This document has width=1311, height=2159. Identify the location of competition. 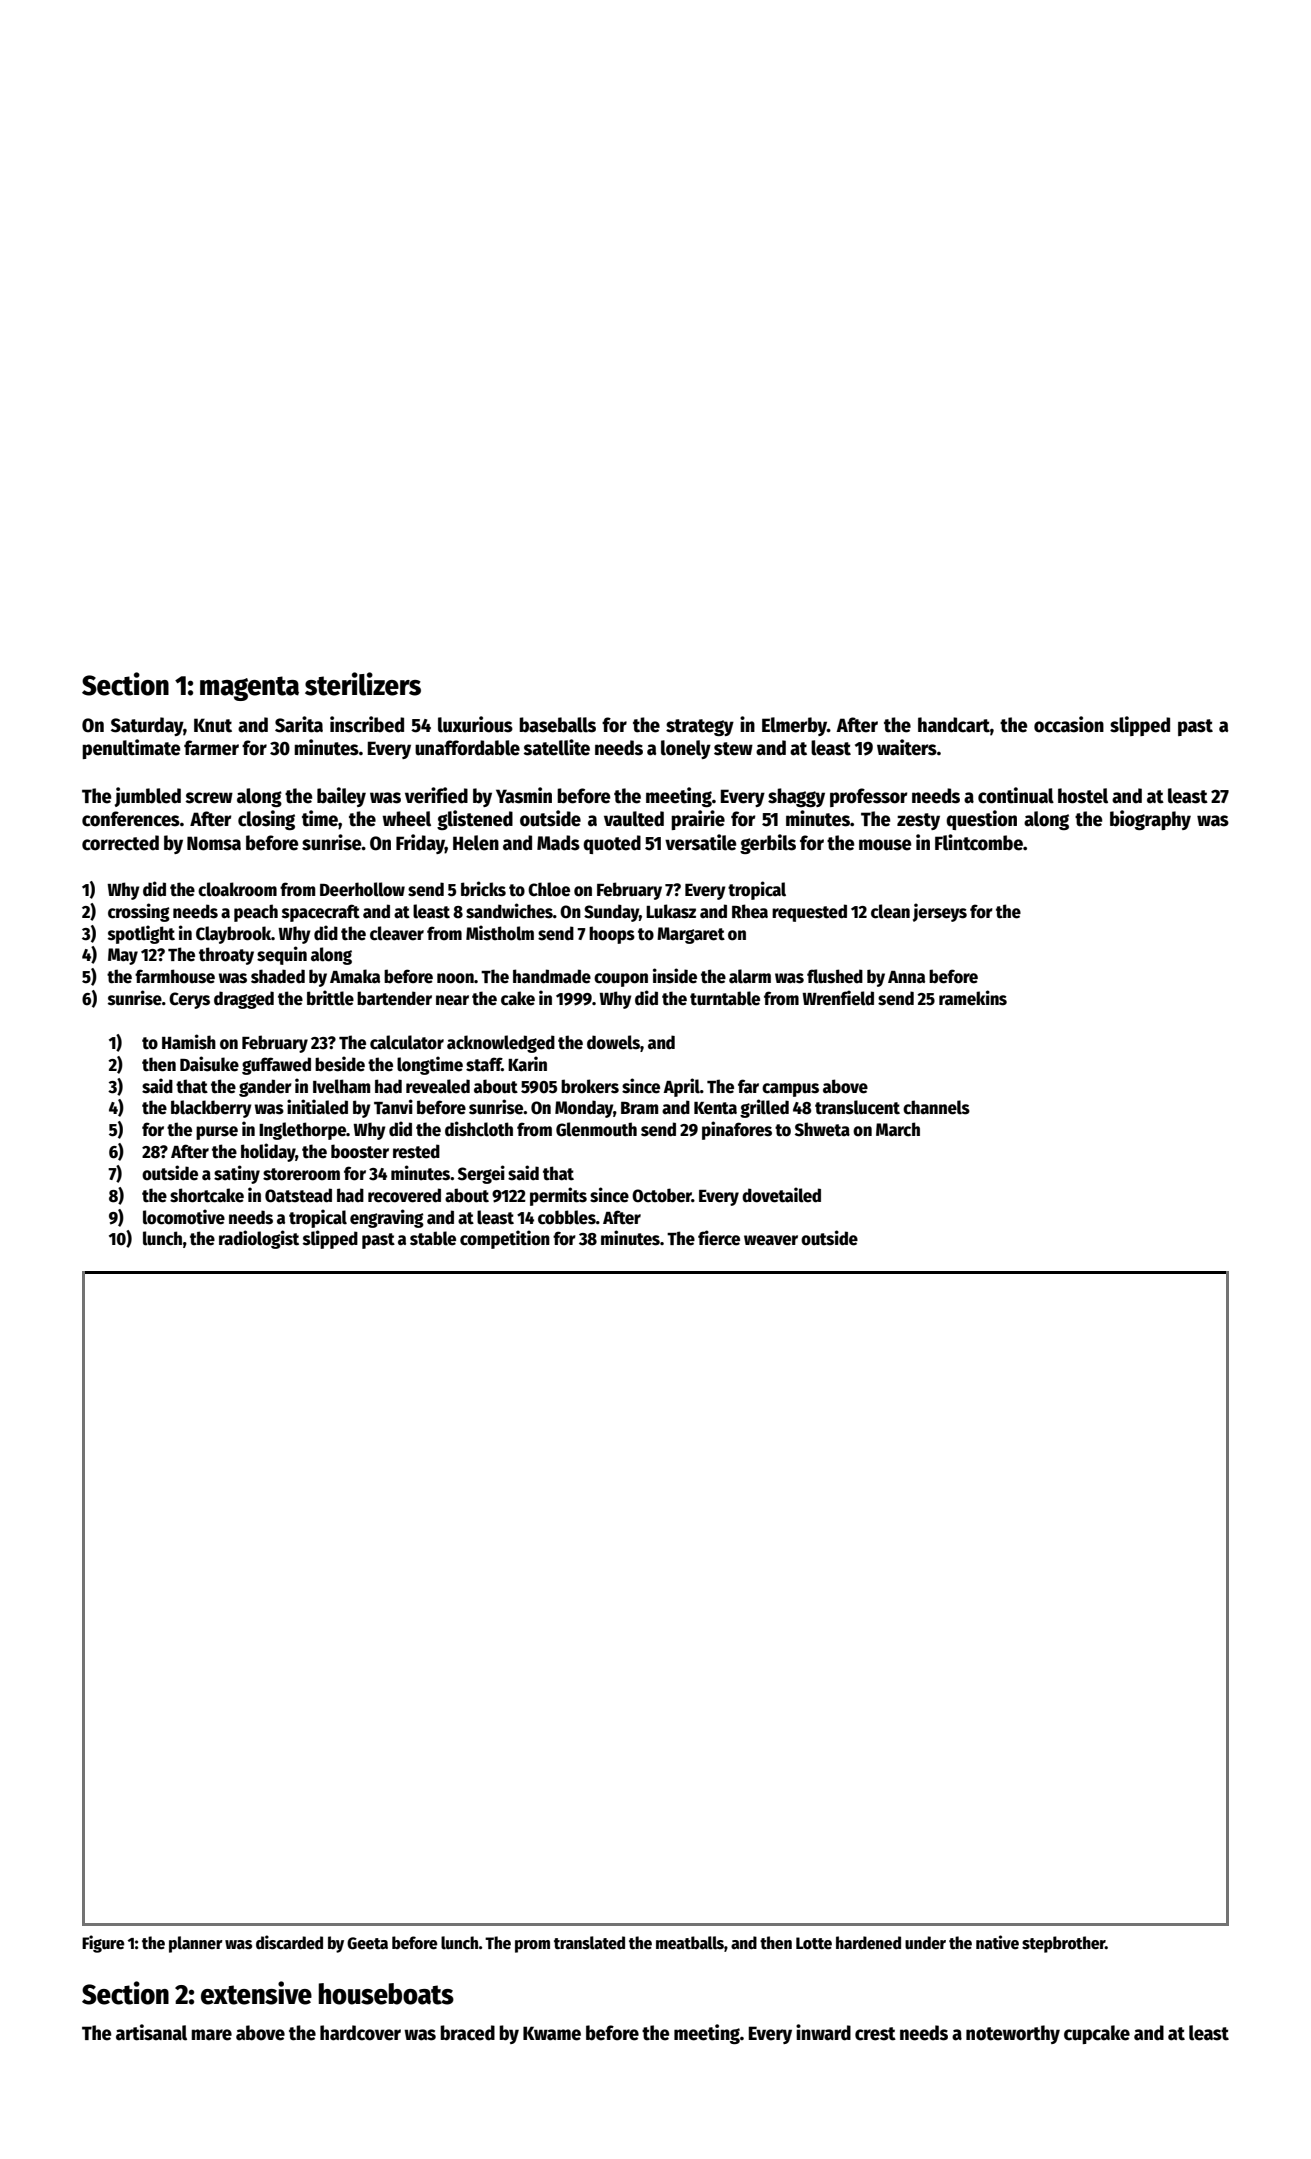
(505, 1239).
